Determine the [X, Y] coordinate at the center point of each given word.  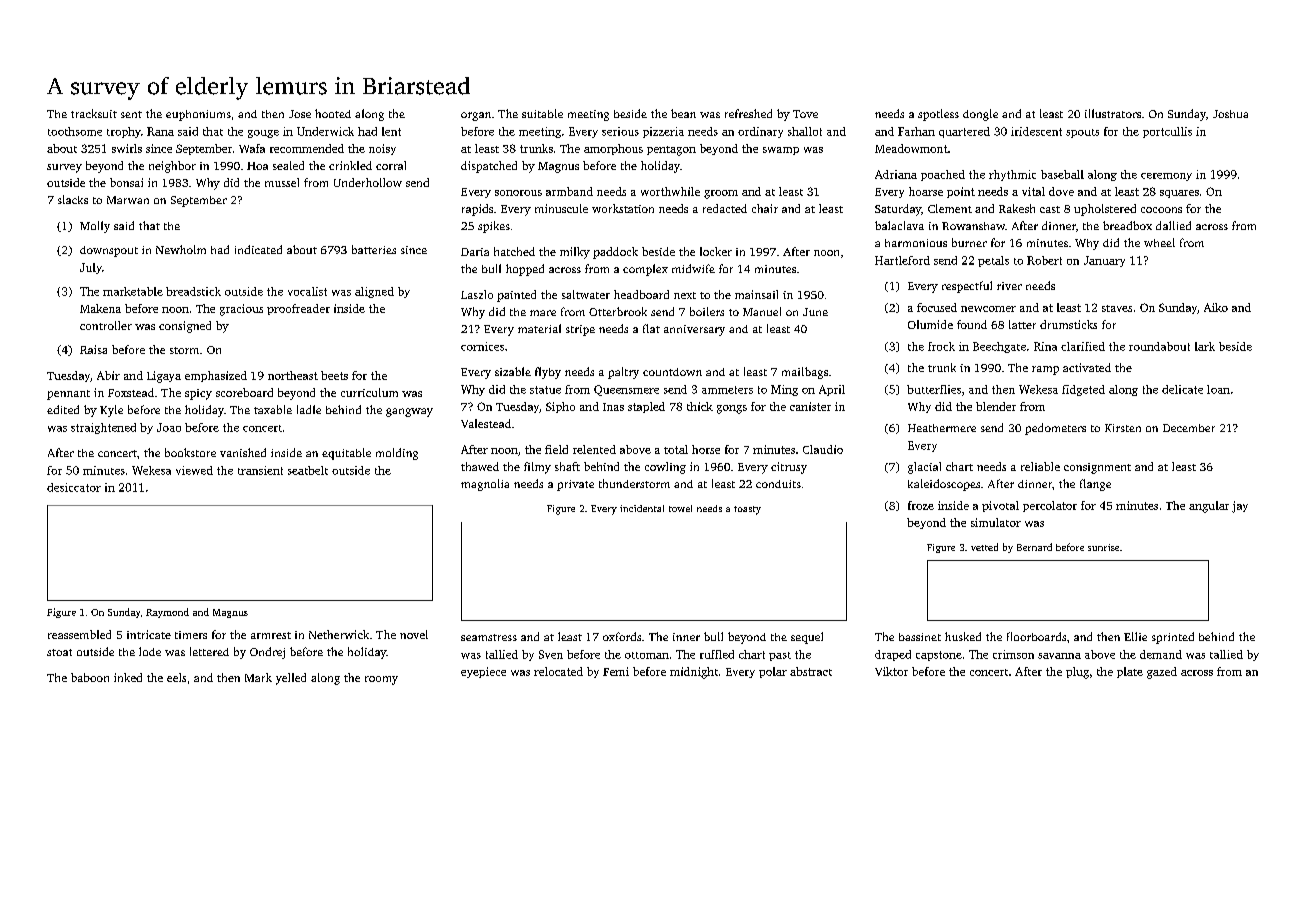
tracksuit [94, 113]
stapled [646, 407]
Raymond [167, 613]
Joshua [1230, 114]
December [1189, 428]
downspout [109, 251]
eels [176, 677]
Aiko [1216, 307]
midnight [694, 673]
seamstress [489, 637]
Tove [805, 114]
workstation [623, 208]
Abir [108, 375]
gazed [1162, 673]
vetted [984, 547]
